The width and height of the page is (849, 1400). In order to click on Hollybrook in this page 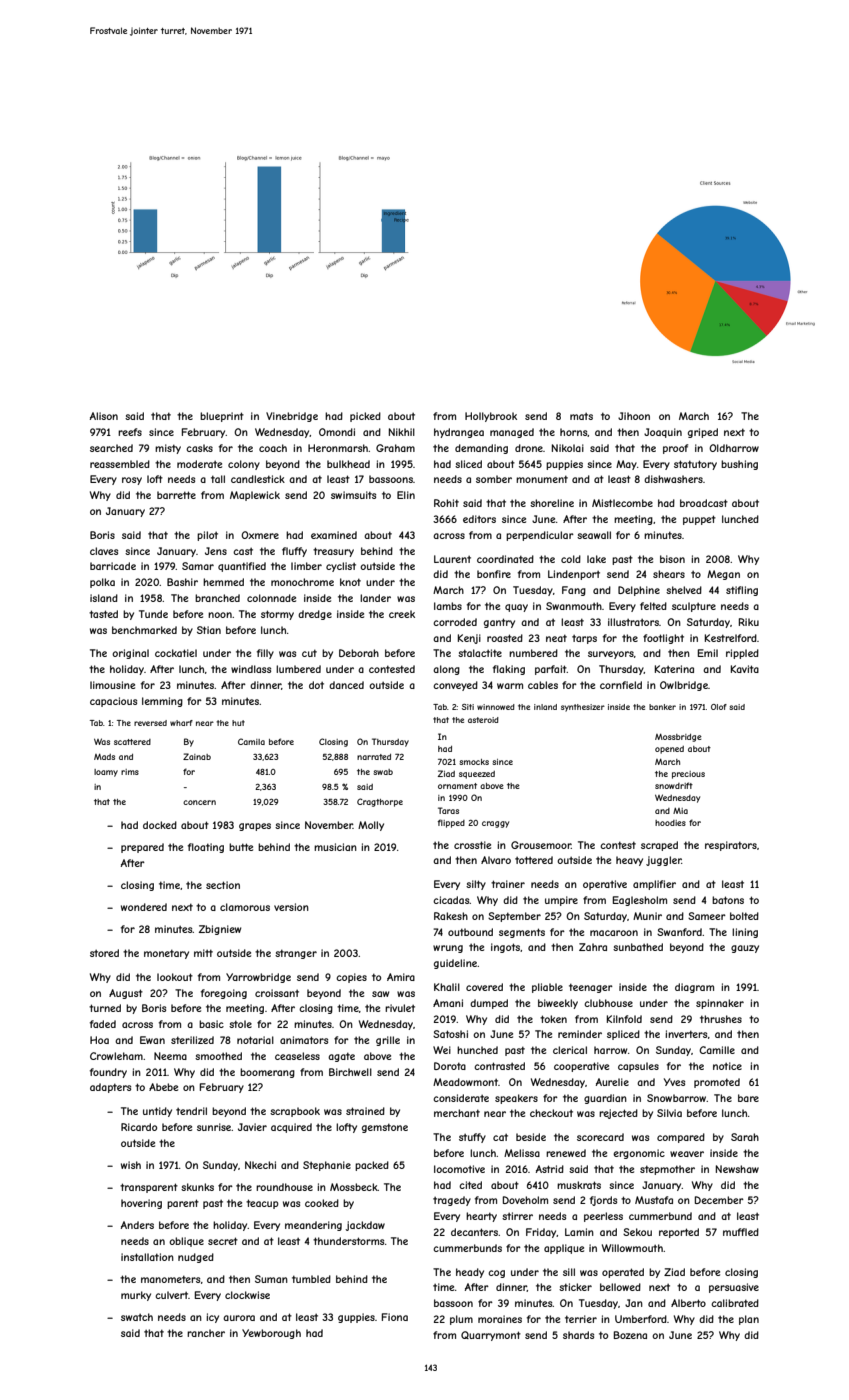, I will do `click(491, 417)`.
